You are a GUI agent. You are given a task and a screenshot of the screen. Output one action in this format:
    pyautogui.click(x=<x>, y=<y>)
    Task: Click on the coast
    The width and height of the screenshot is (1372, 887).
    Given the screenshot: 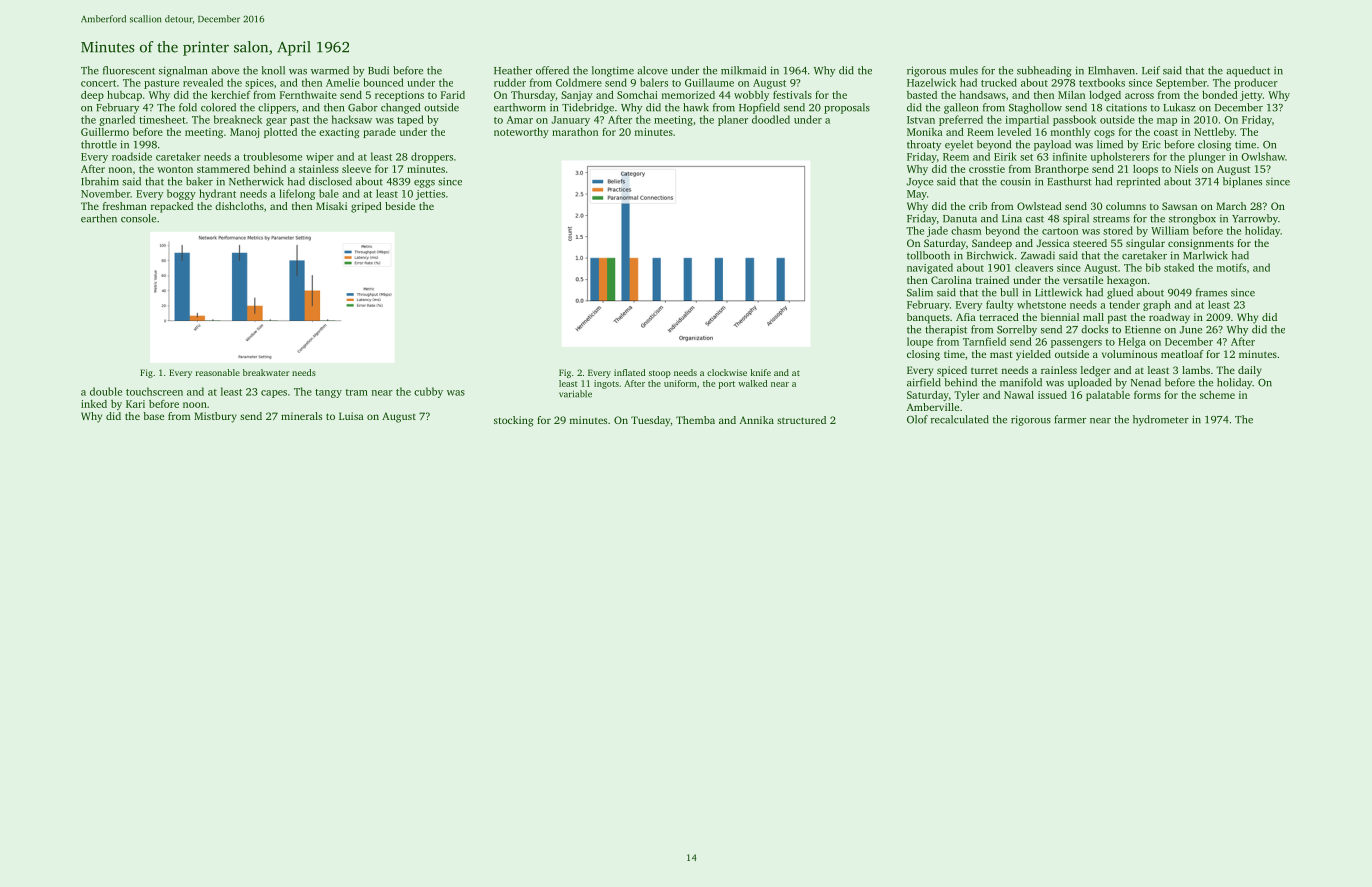 What is the action you would take?
    pyautogui.click(x=1166, y=132)
